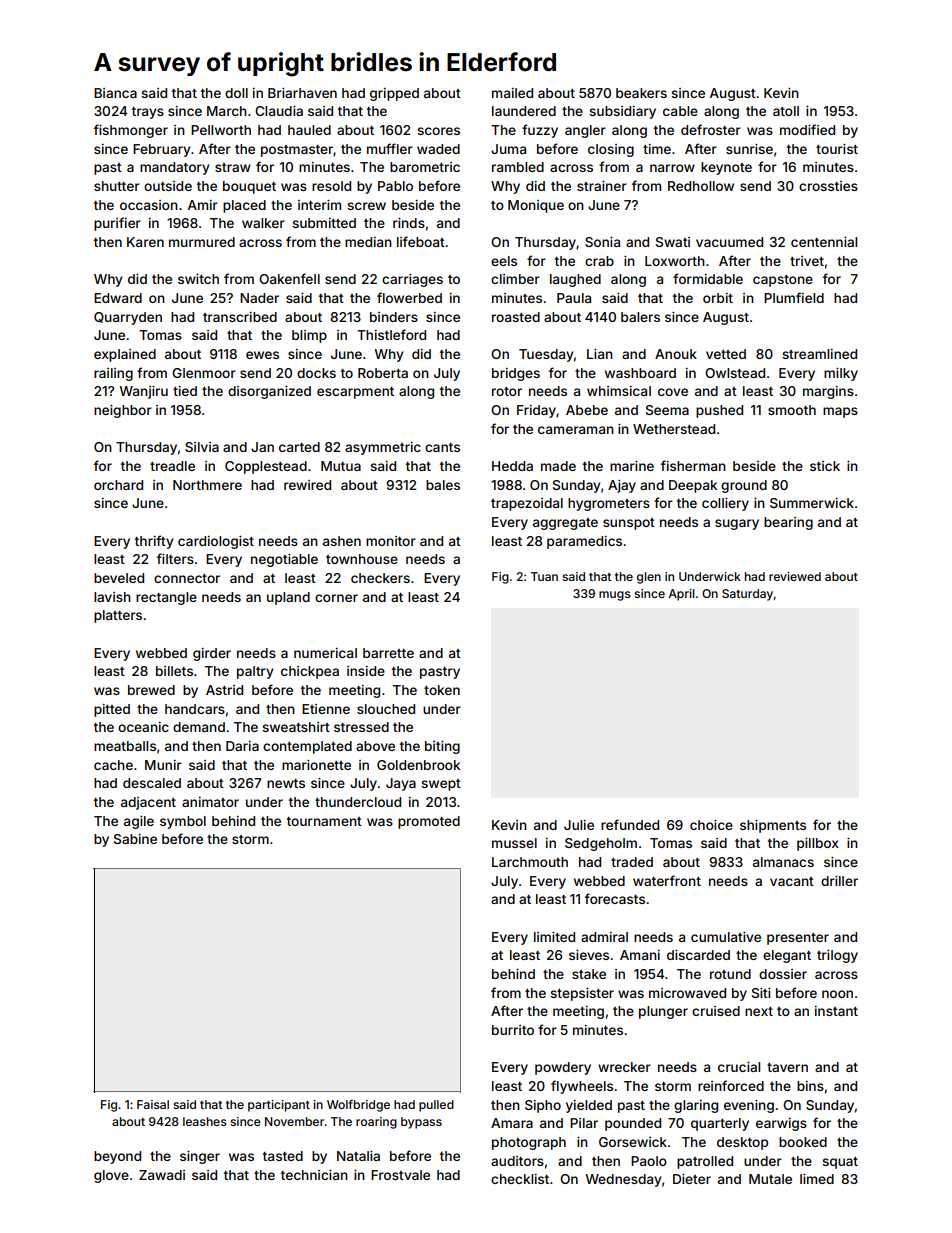 The width and height of the document is (952, 1233). Describe the element at coordinates (358, 1156) in the document. I see `Natalia` at that location.
